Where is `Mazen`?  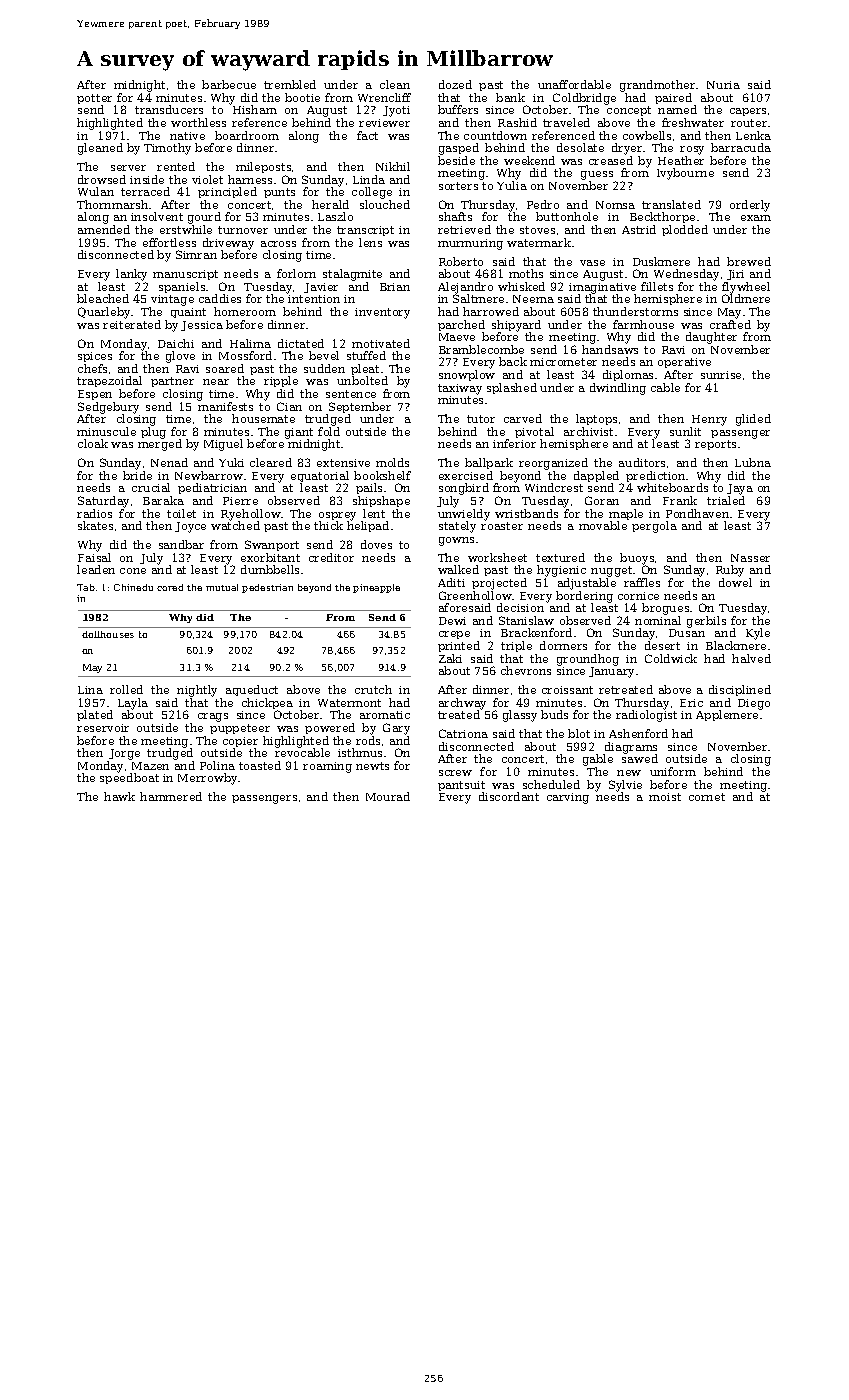 Mazen is located at coordinates (150, 766).
